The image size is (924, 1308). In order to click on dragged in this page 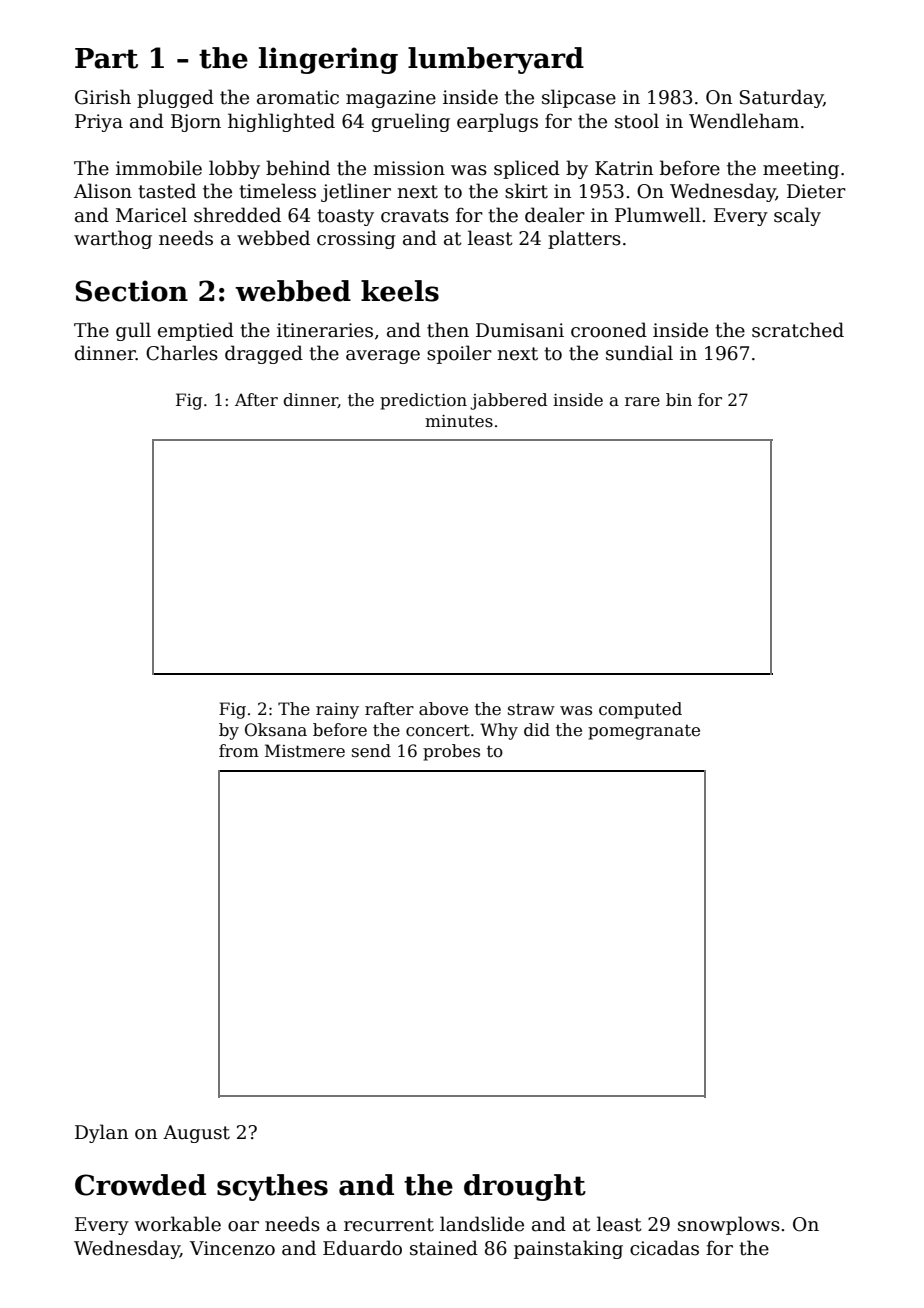, I will do `click(264, 354)`.
